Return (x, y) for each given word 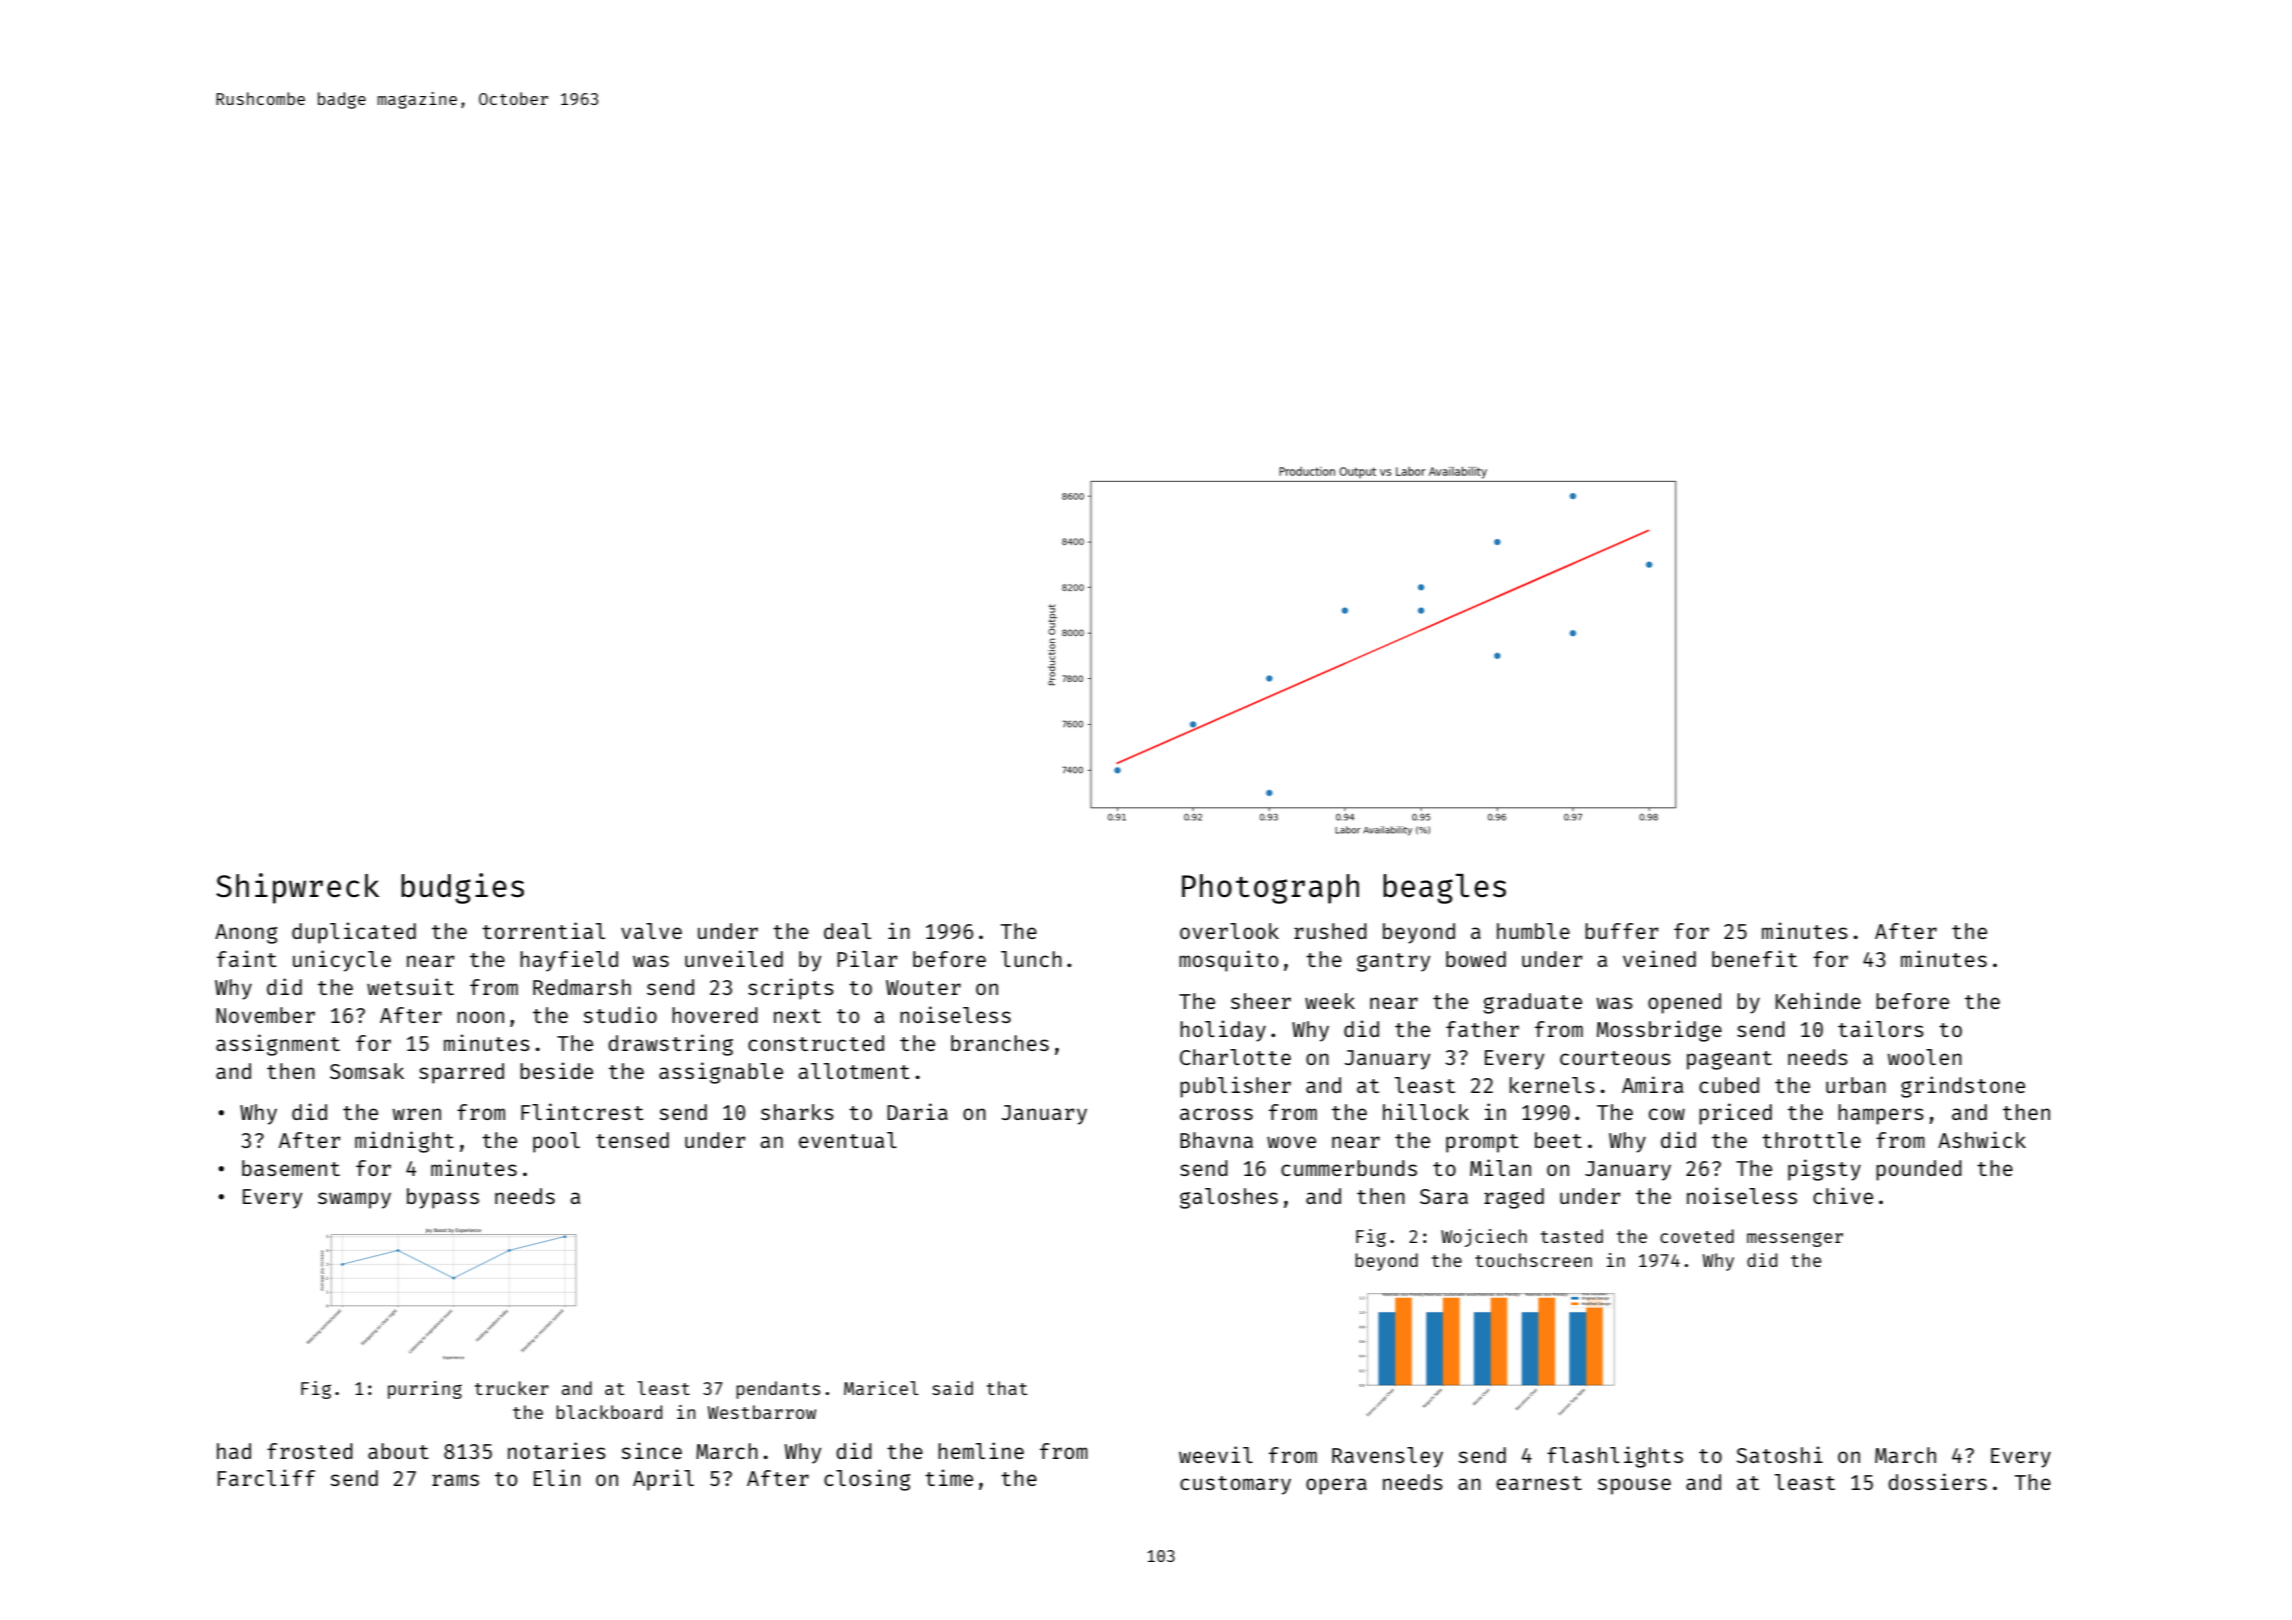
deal (847, 931)
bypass (443, 1198)
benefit (1754, 958)
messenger (1795, 1239)
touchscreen (1533, 1260)
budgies (462, 888)
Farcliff (266, 1477)
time (949, 1477)
